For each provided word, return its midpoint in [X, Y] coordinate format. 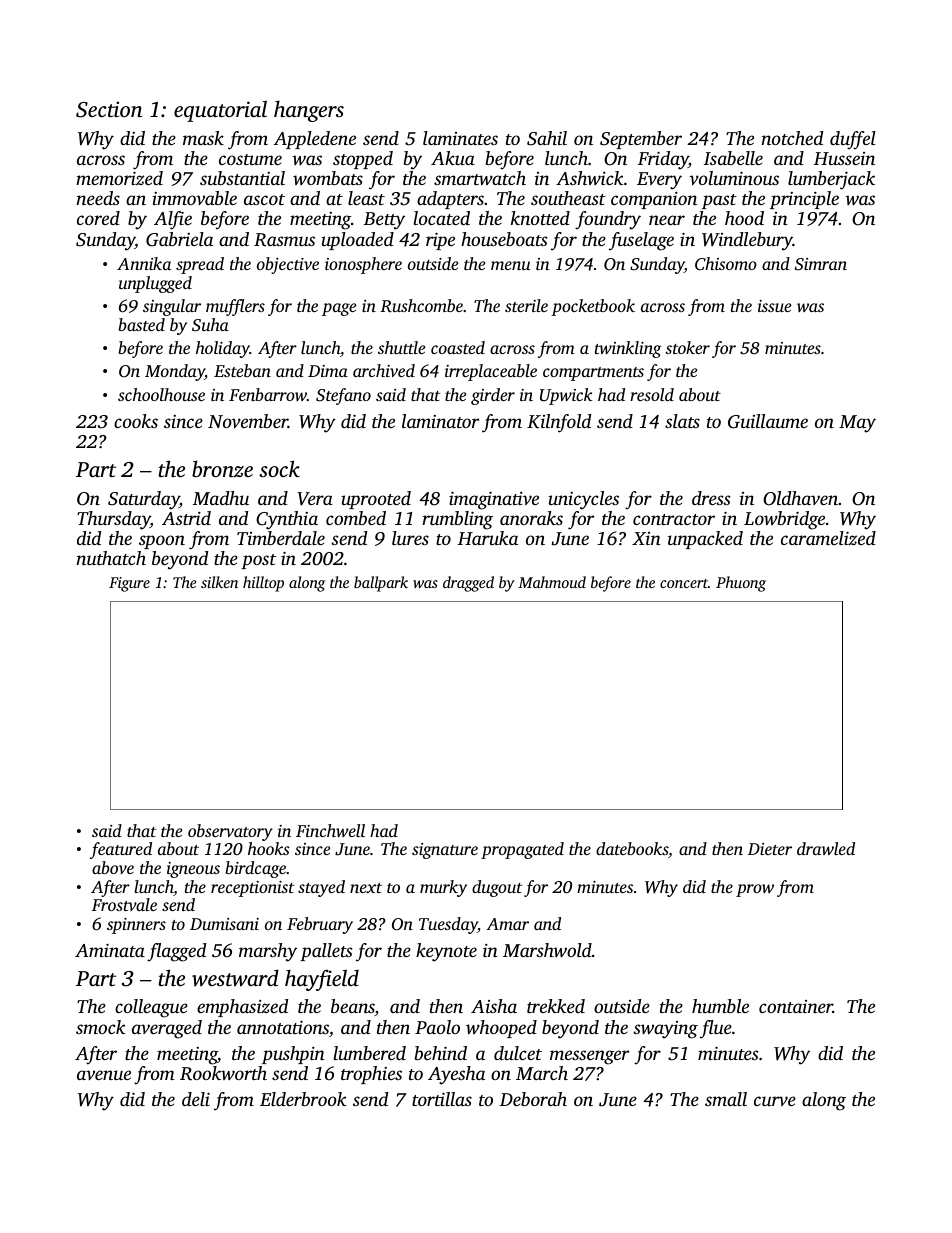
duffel [853, 140]
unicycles [583, 500]
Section [109, 109]
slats [682, 421]
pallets [326, 952]
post [258, 561]
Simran [821, 264]
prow [755, 890]
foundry [608, 220]
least [366, 198]
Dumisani [224, 924]
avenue [104, 1075]
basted [141, 324]
